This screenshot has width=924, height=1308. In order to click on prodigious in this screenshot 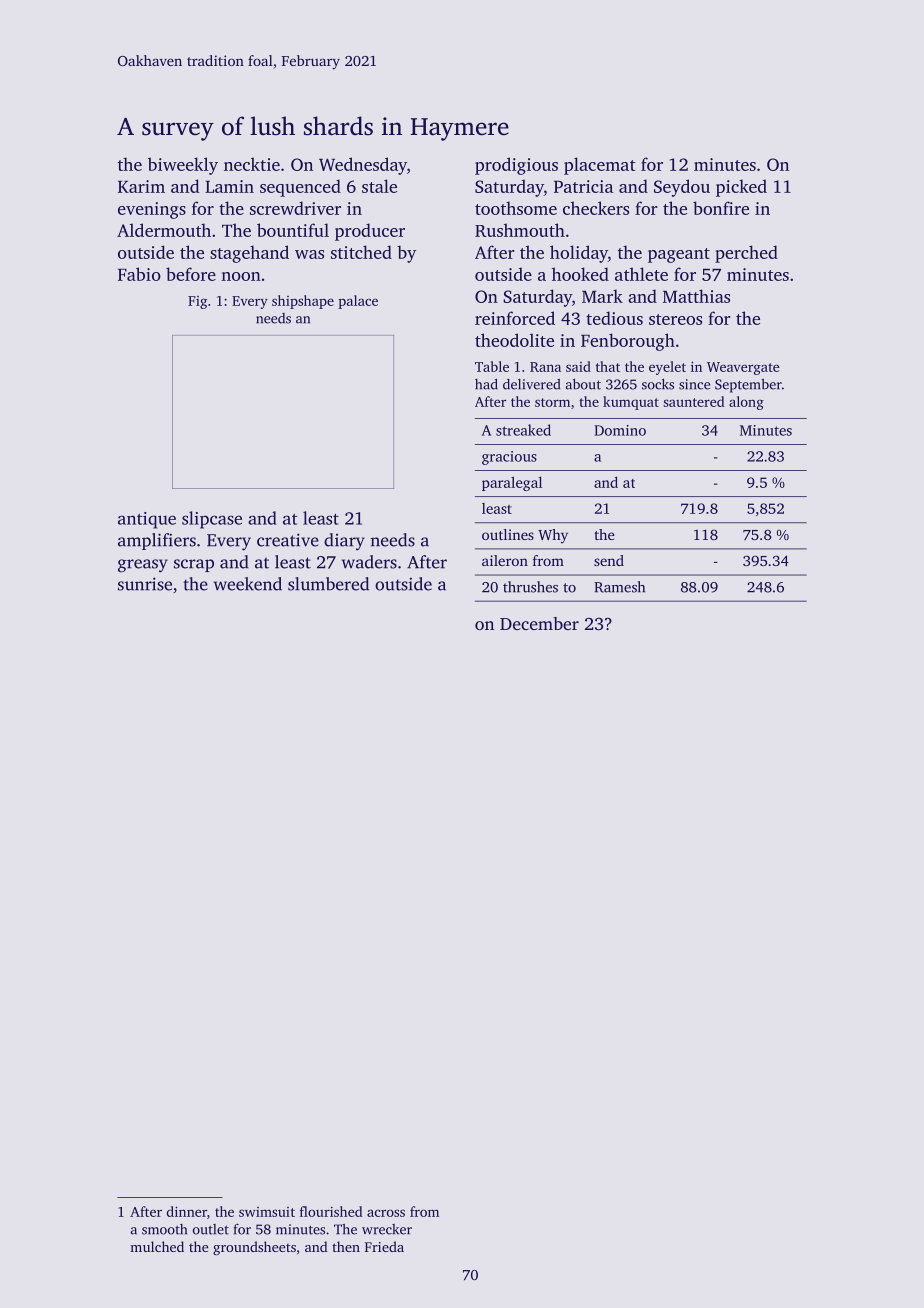, I will do `click(516, 166)`.
